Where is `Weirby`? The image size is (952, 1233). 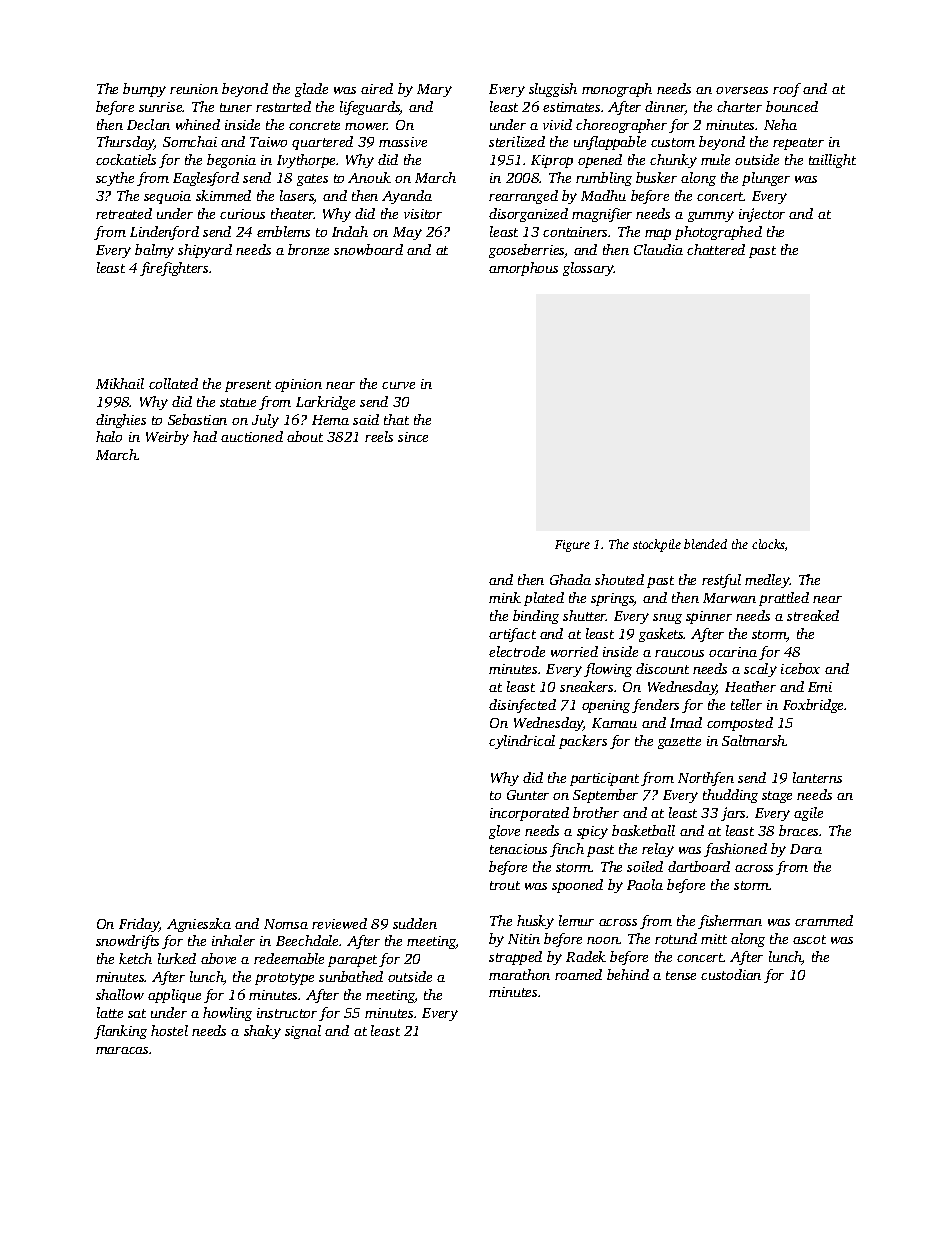
Weirby is located at coordinates (167, 438).
